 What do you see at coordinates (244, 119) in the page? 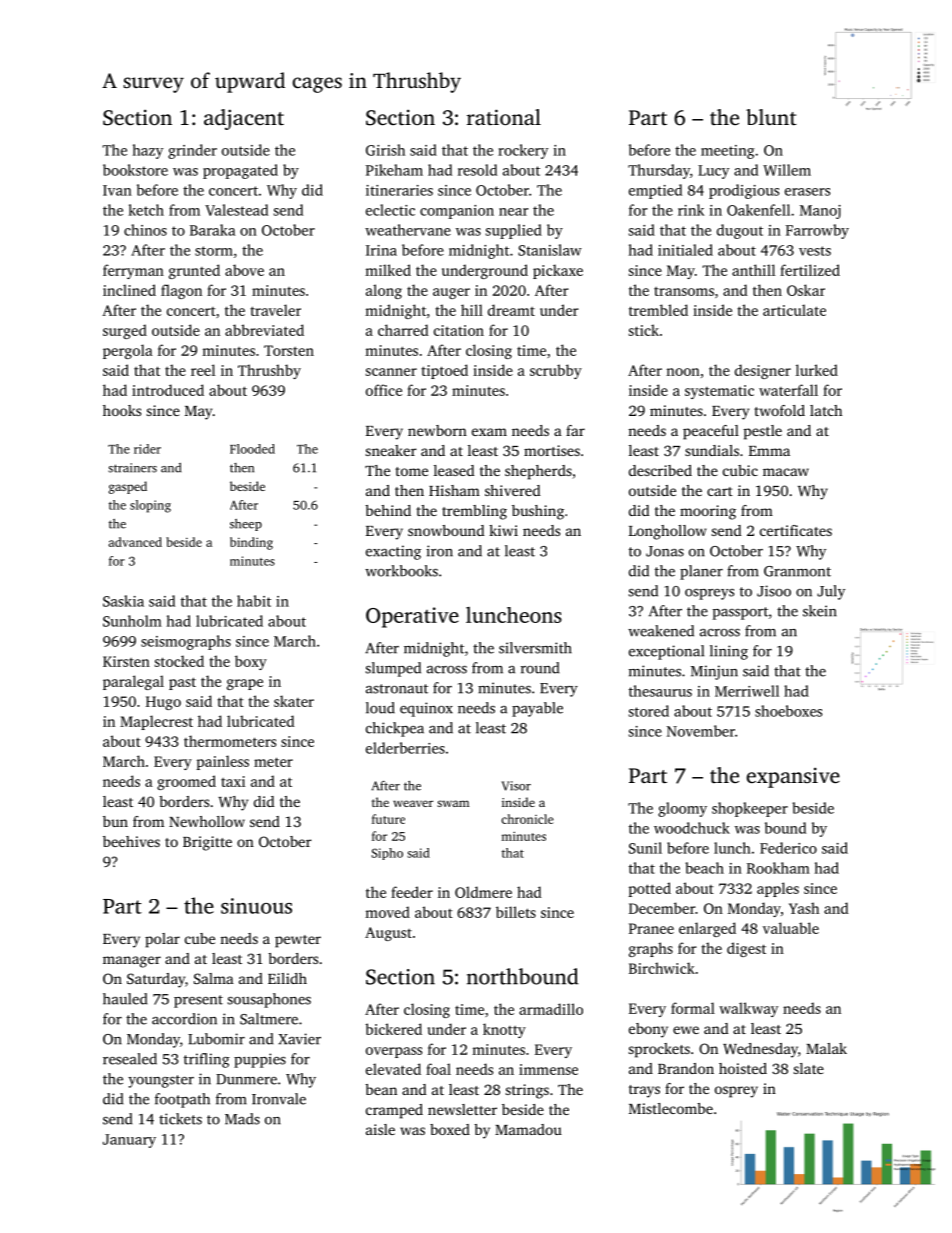
I see `adjacent` at bounding box center [244, 119].
